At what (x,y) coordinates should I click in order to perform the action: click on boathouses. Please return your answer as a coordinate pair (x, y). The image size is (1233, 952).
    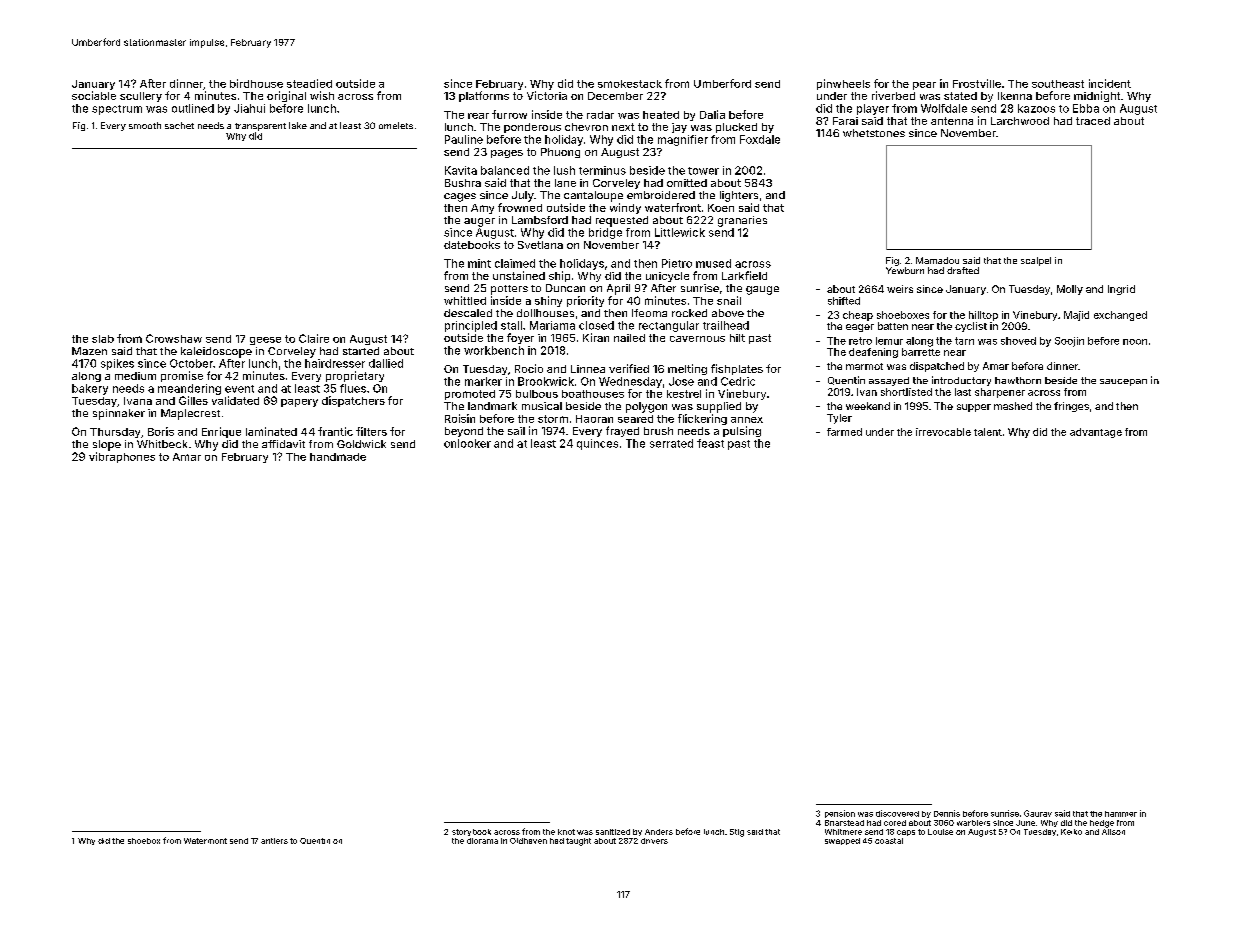
    Looking at the image, I should click on (593, 394).
